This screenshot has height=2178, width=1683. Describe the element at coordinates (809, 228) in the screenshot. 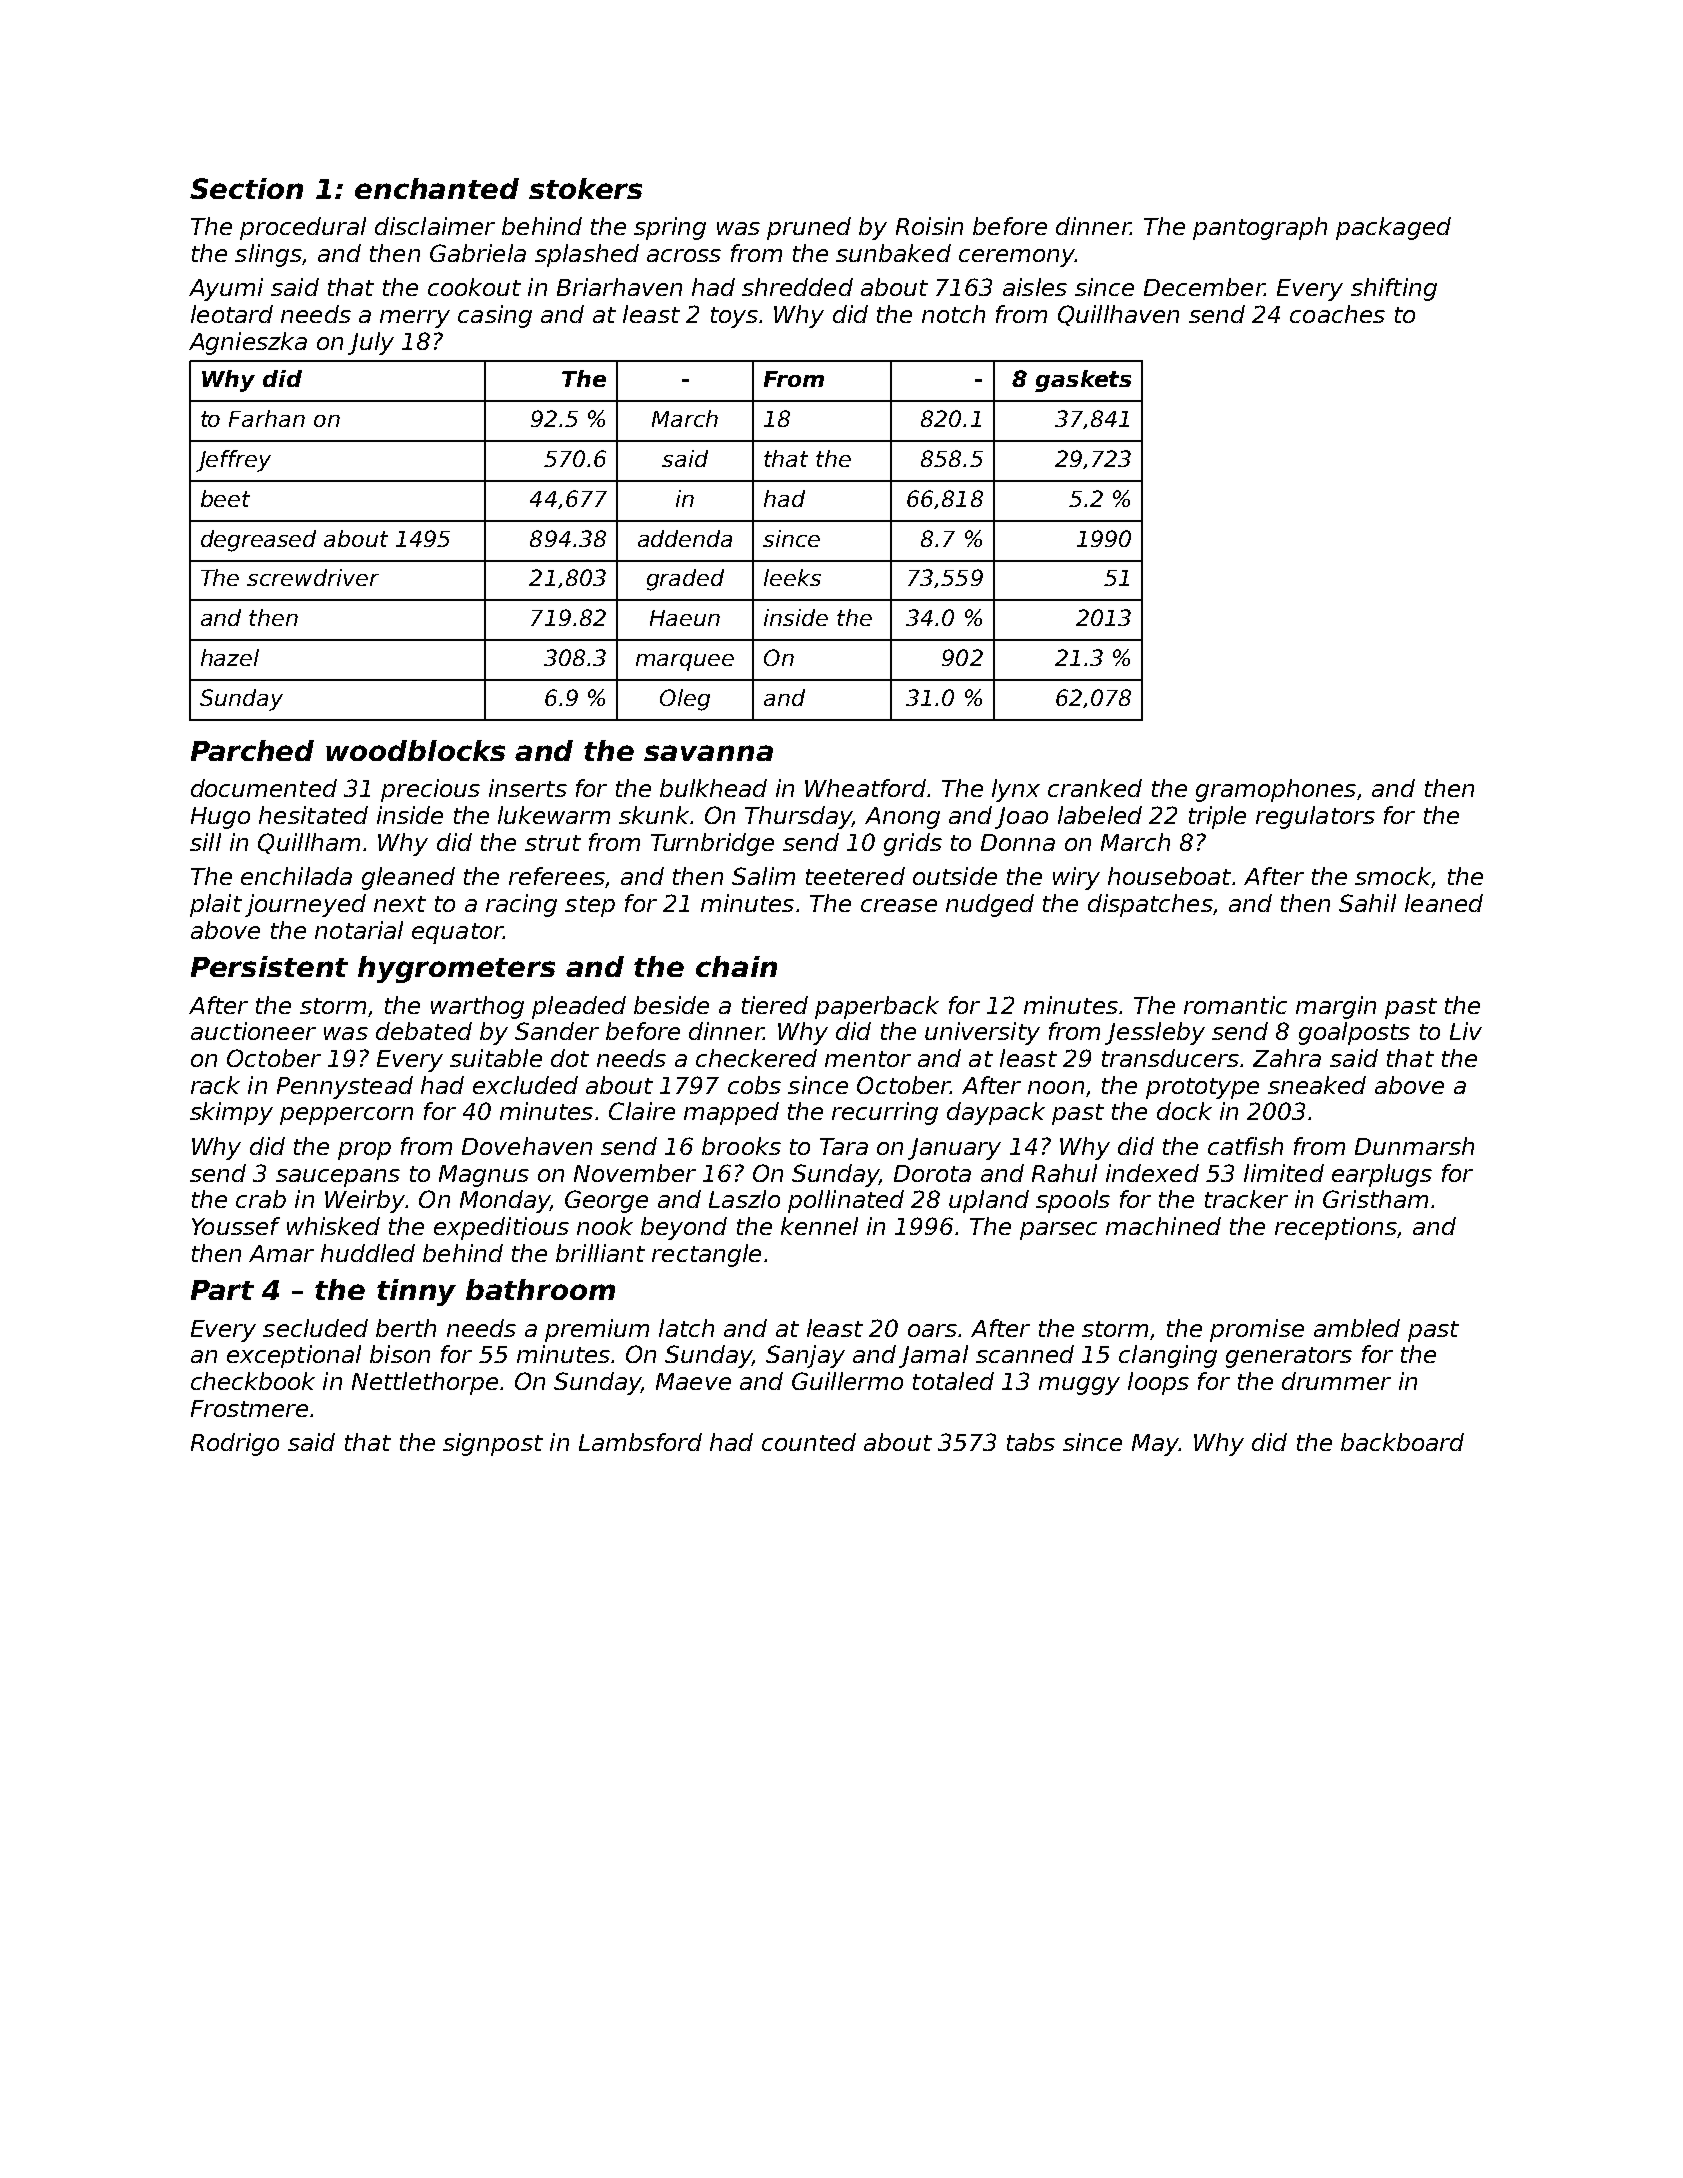

I see `pruned` at that location.
